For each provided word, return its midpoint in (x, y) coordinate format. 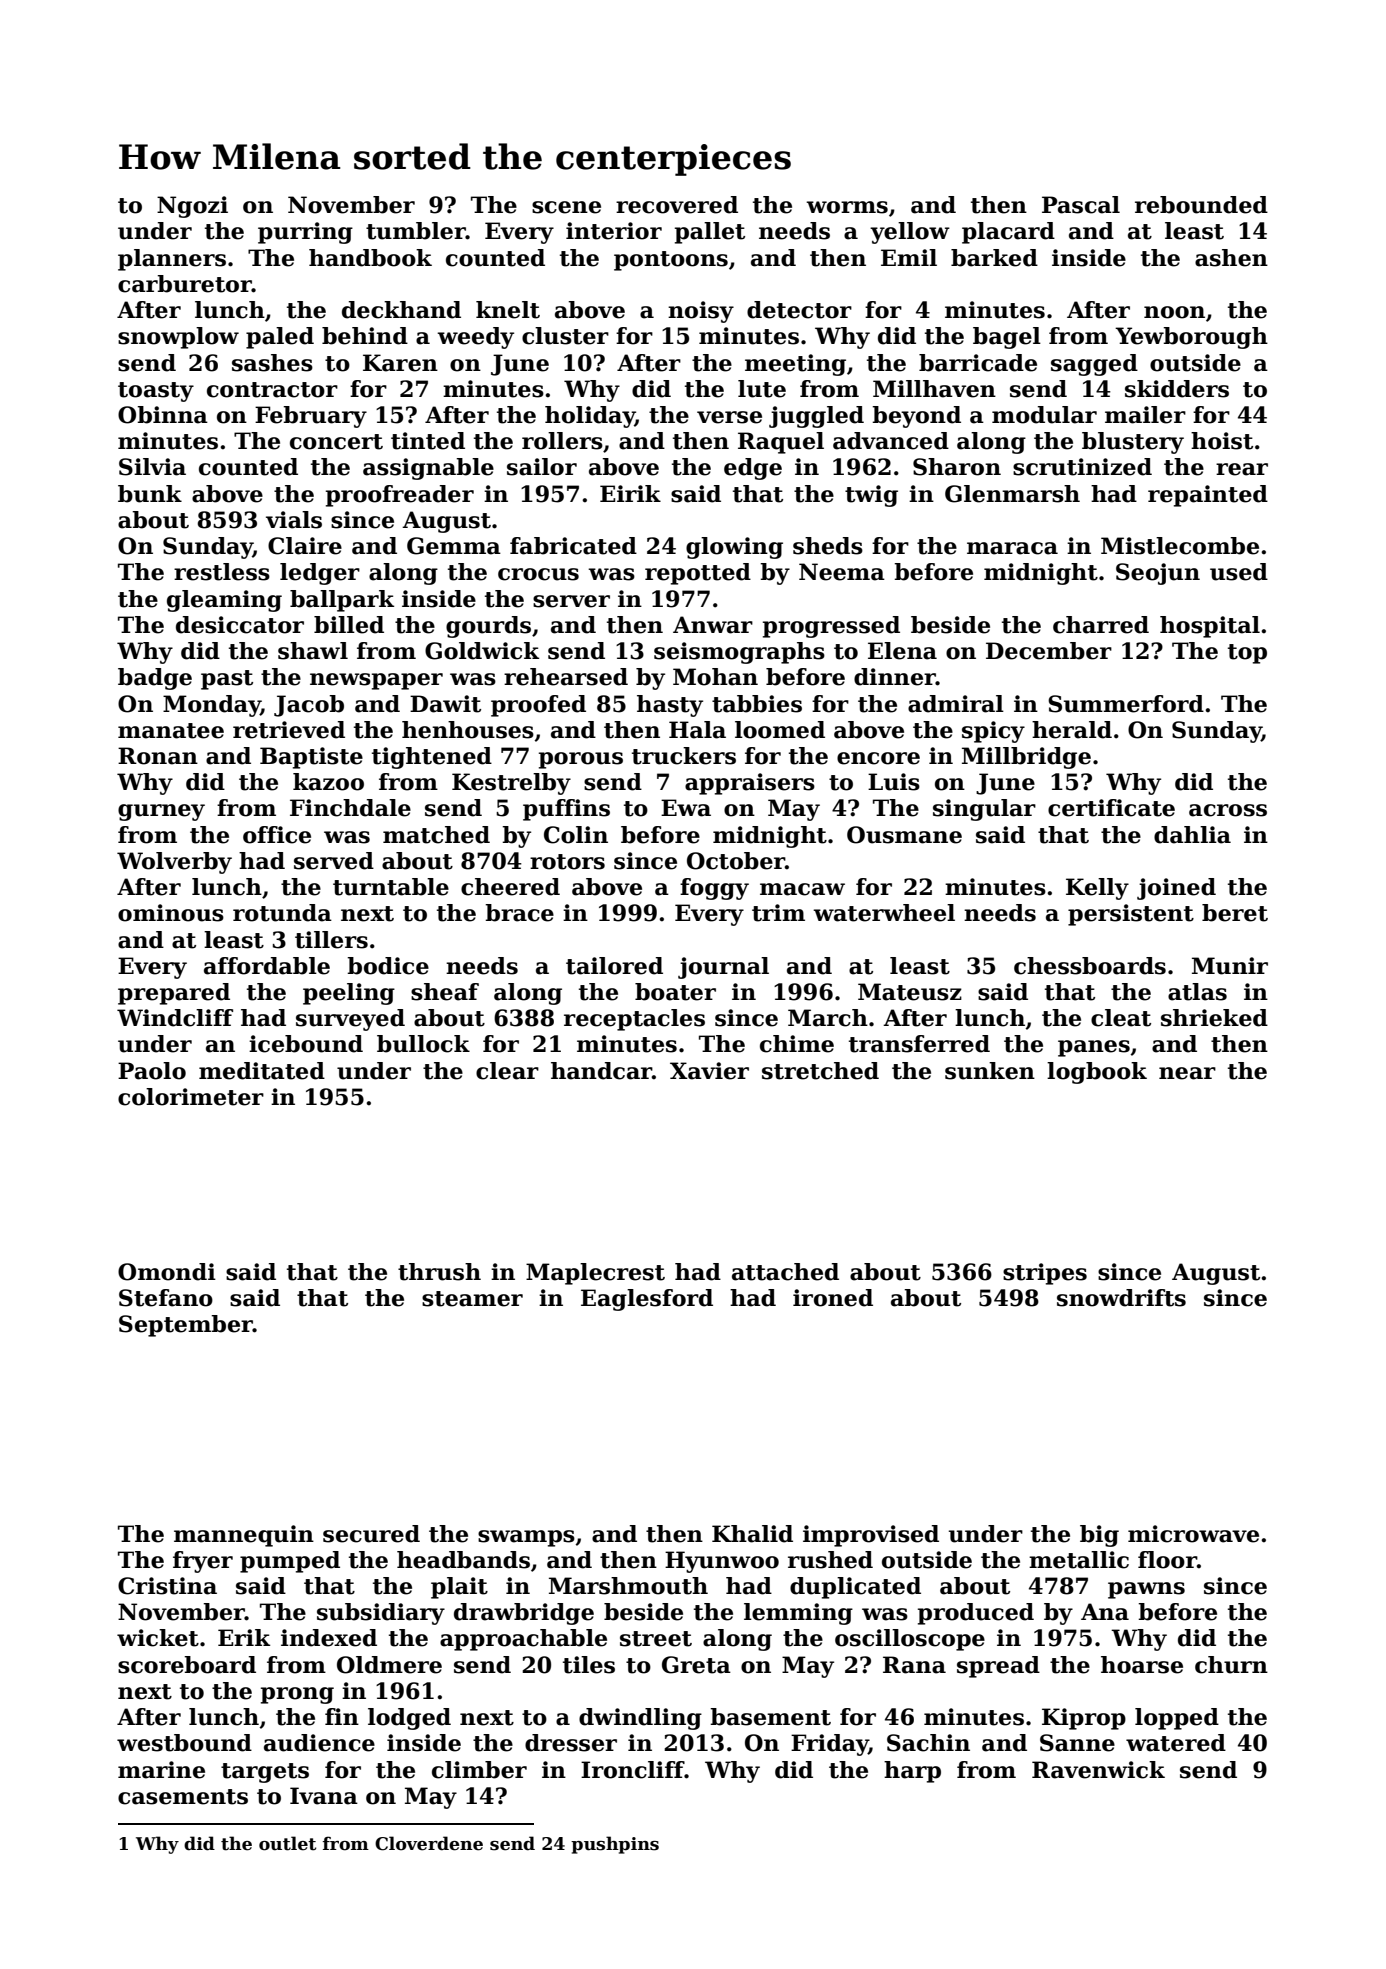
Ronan (158, 756)
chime (797, 1044)
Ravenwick (1098, 1770)
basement (770, 1717)
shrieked (1214, 1018)
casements (183, 1797)
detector (799, 310)
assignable (428, 469)
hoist (1222, 441)
